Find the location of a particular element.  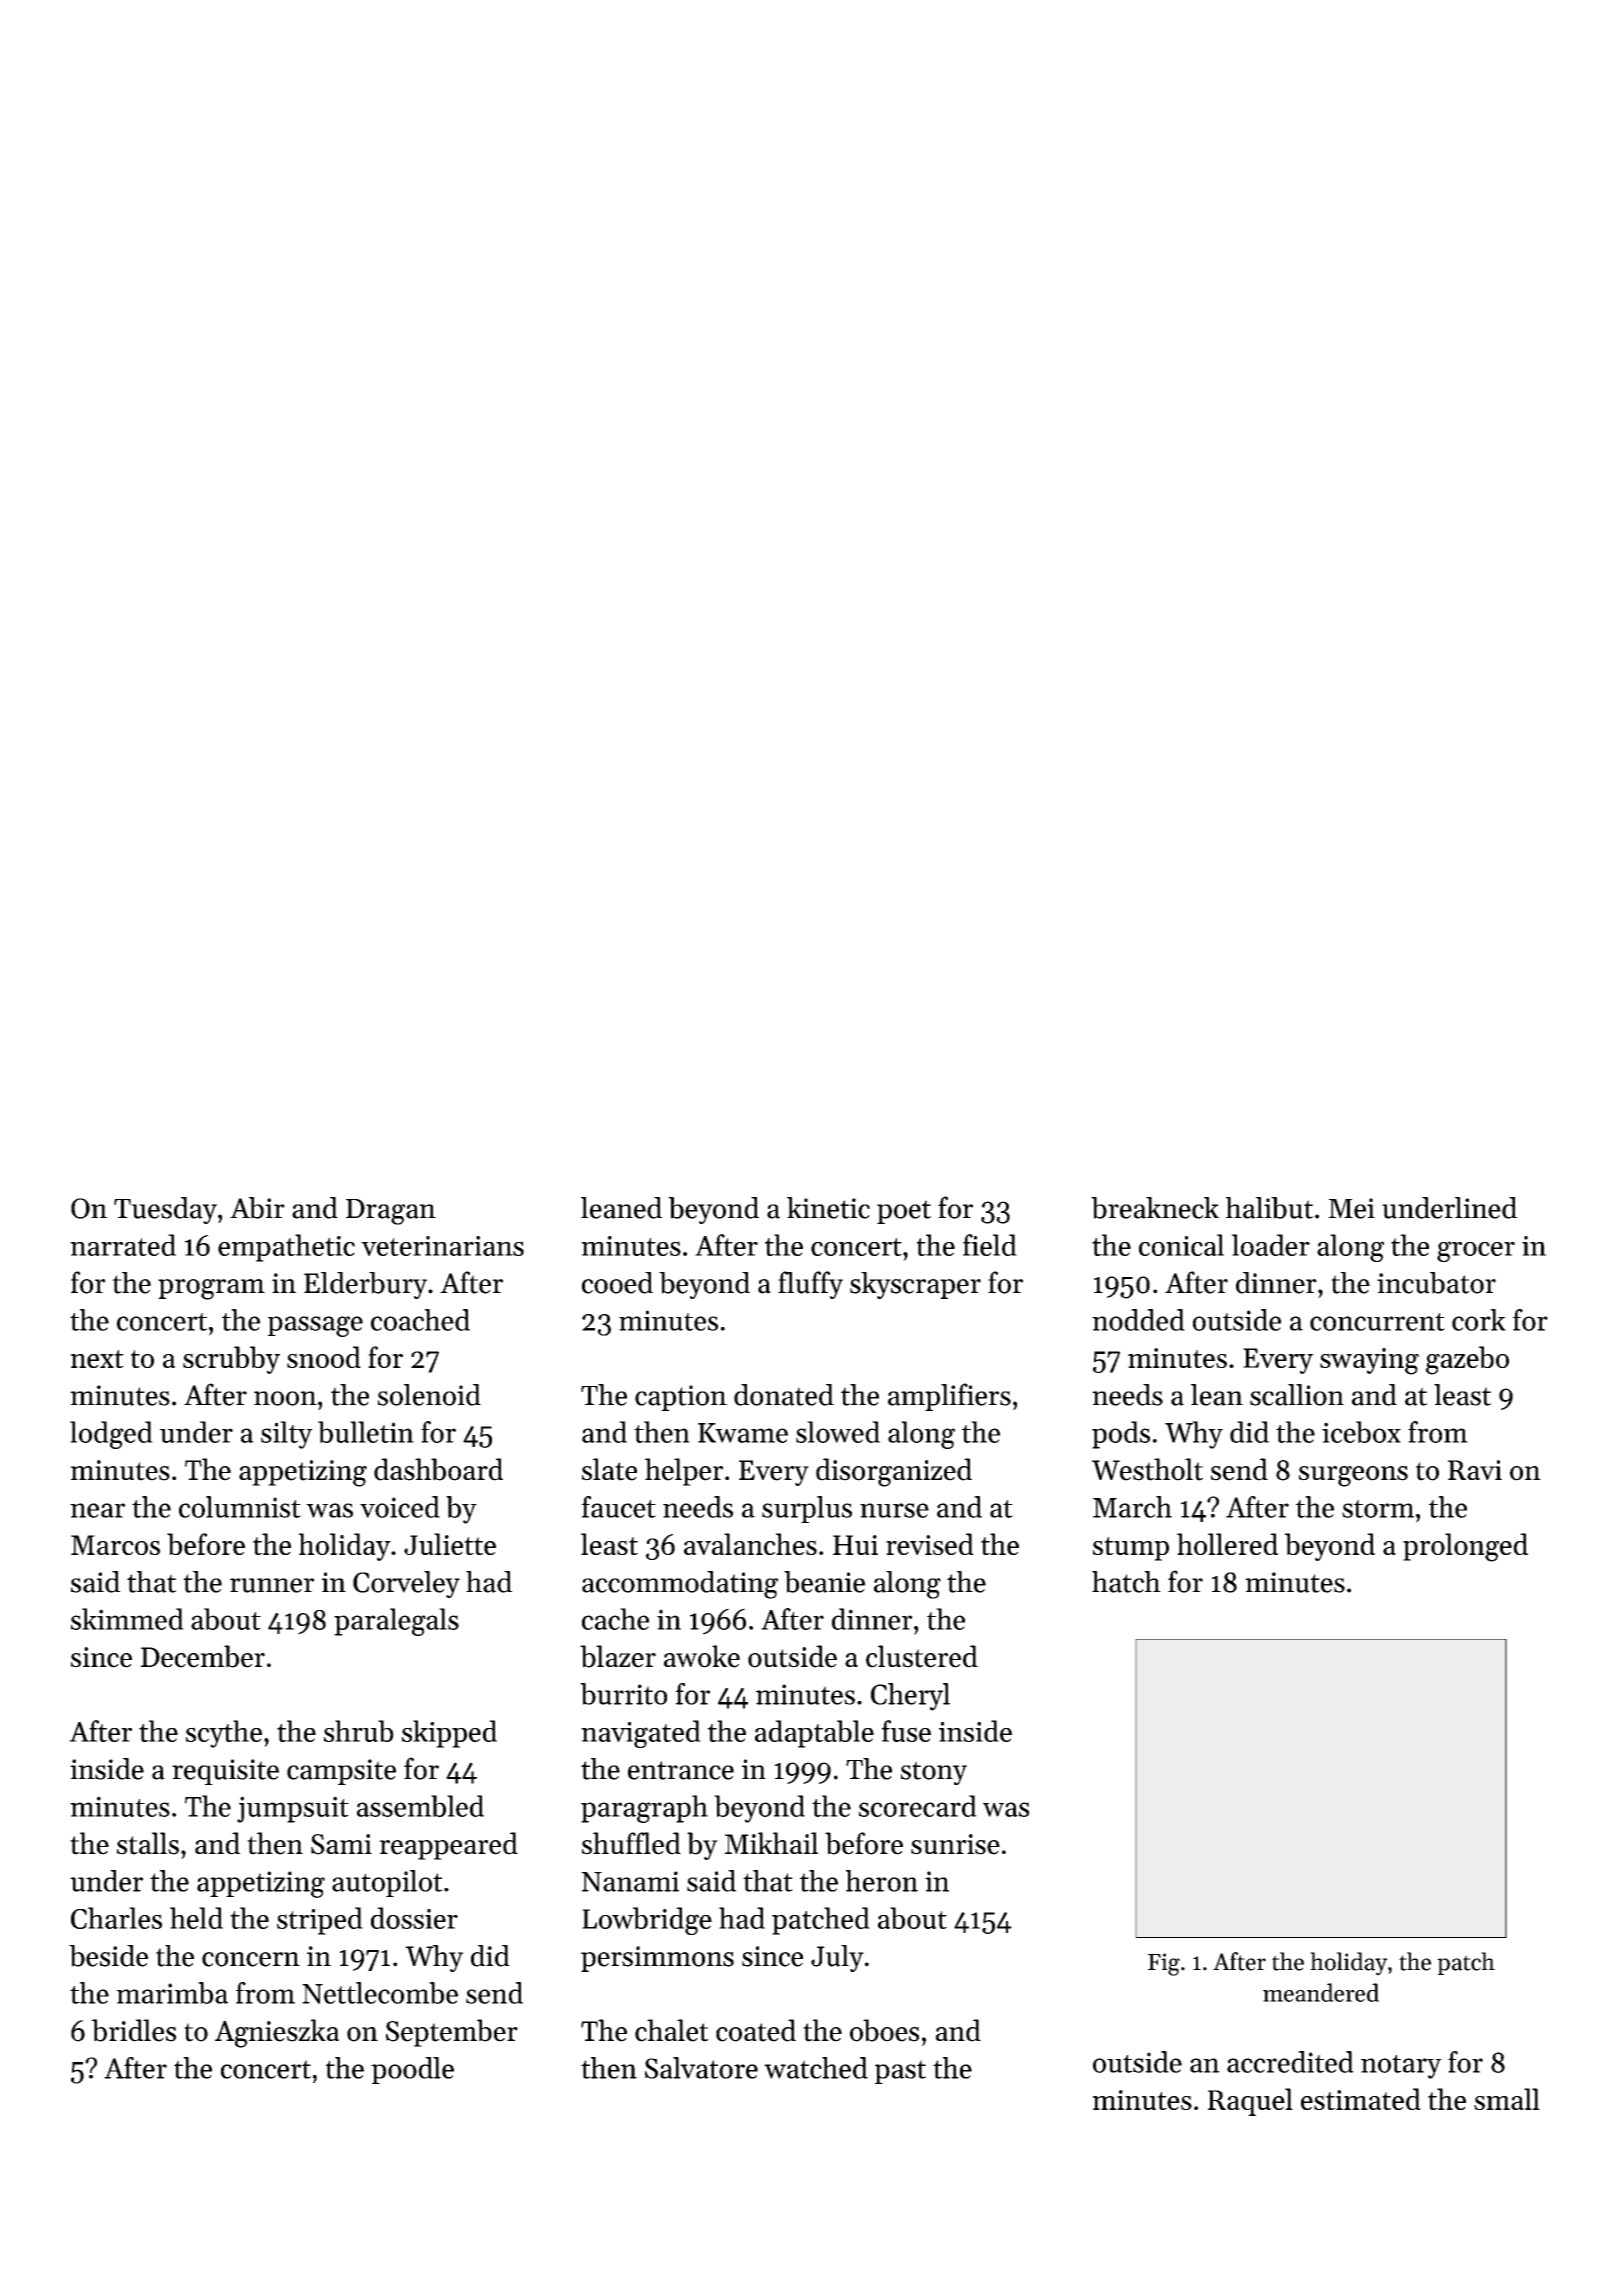

Abir is located at coordinates (257, 1208).
